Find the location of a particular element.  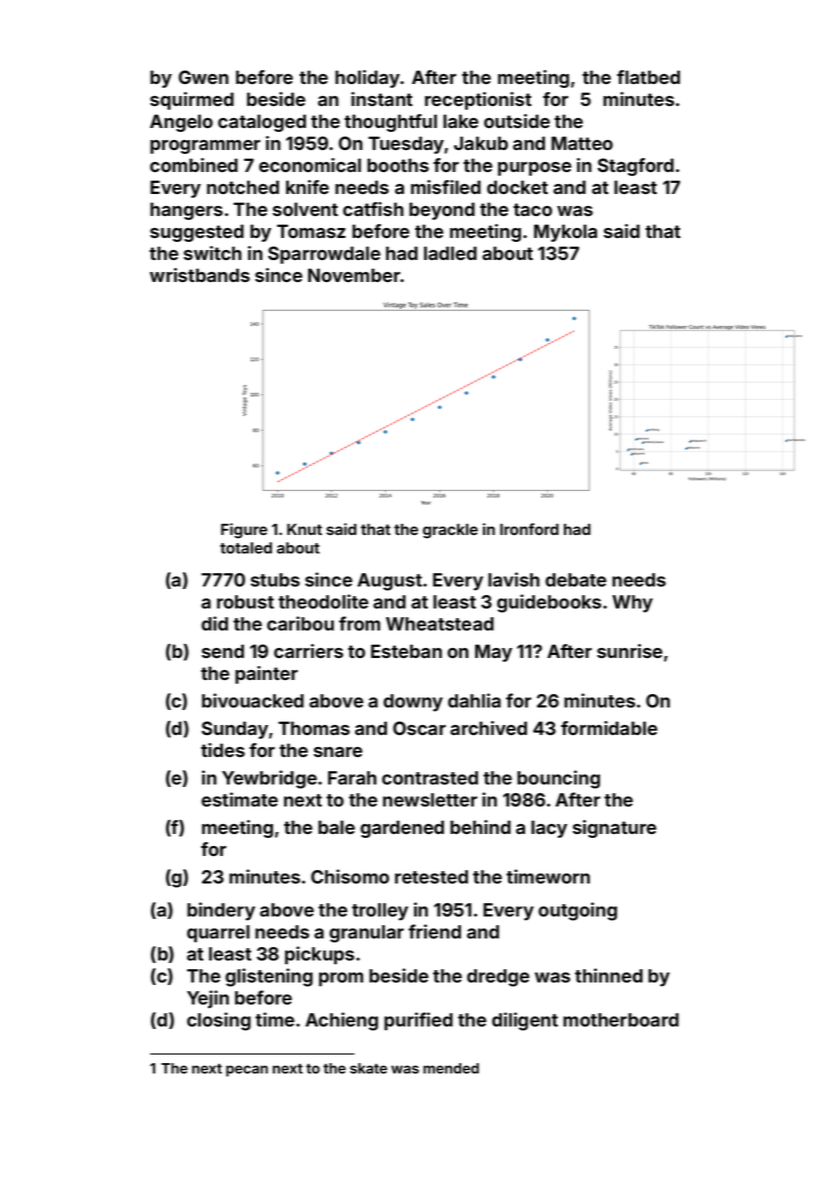

Why is located at coordinates (632, 604).
